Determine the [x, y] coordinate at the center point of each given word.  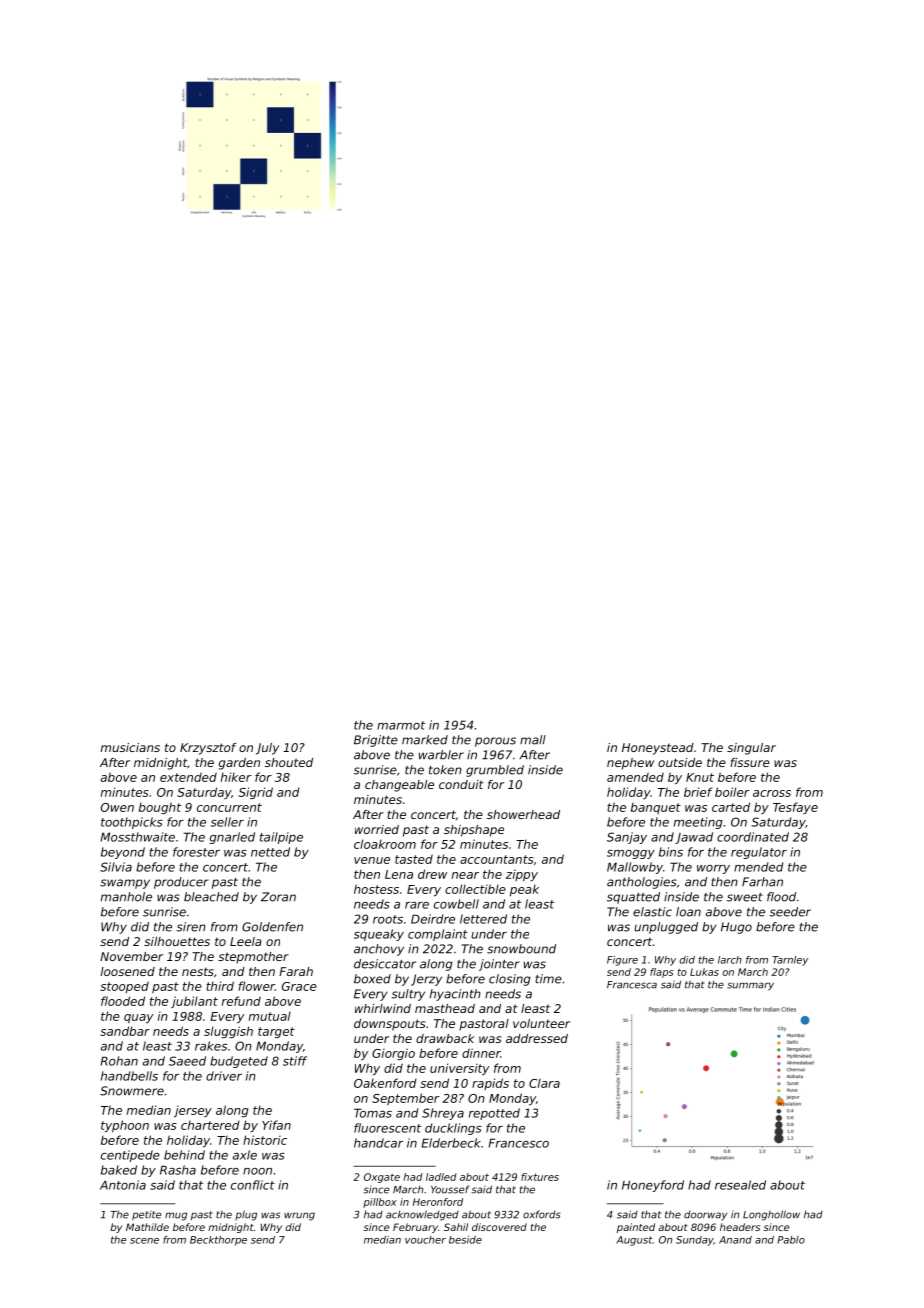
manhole [126, 897]
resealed [740, 1185]
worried [377, 829]
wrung [299, 1216]
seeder [790, 912]
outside [680, 762]
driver [224, 1076]
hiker [236, 777]
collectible [475, 889]
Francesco [519, 1143]
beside [465, 1240]
